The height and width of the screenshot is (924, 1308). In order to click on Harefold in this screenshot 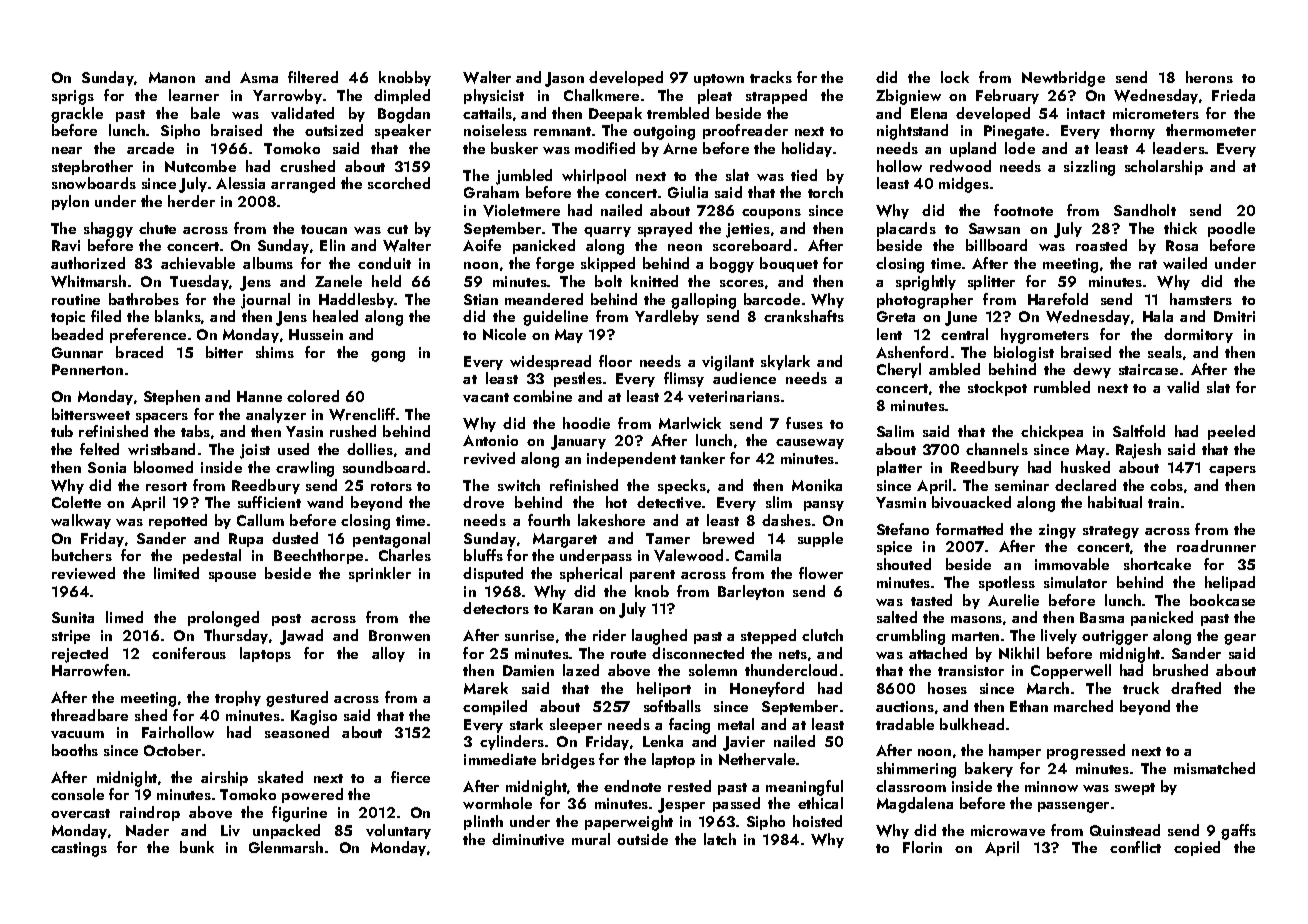, I will do `click(1058, 299)`.
